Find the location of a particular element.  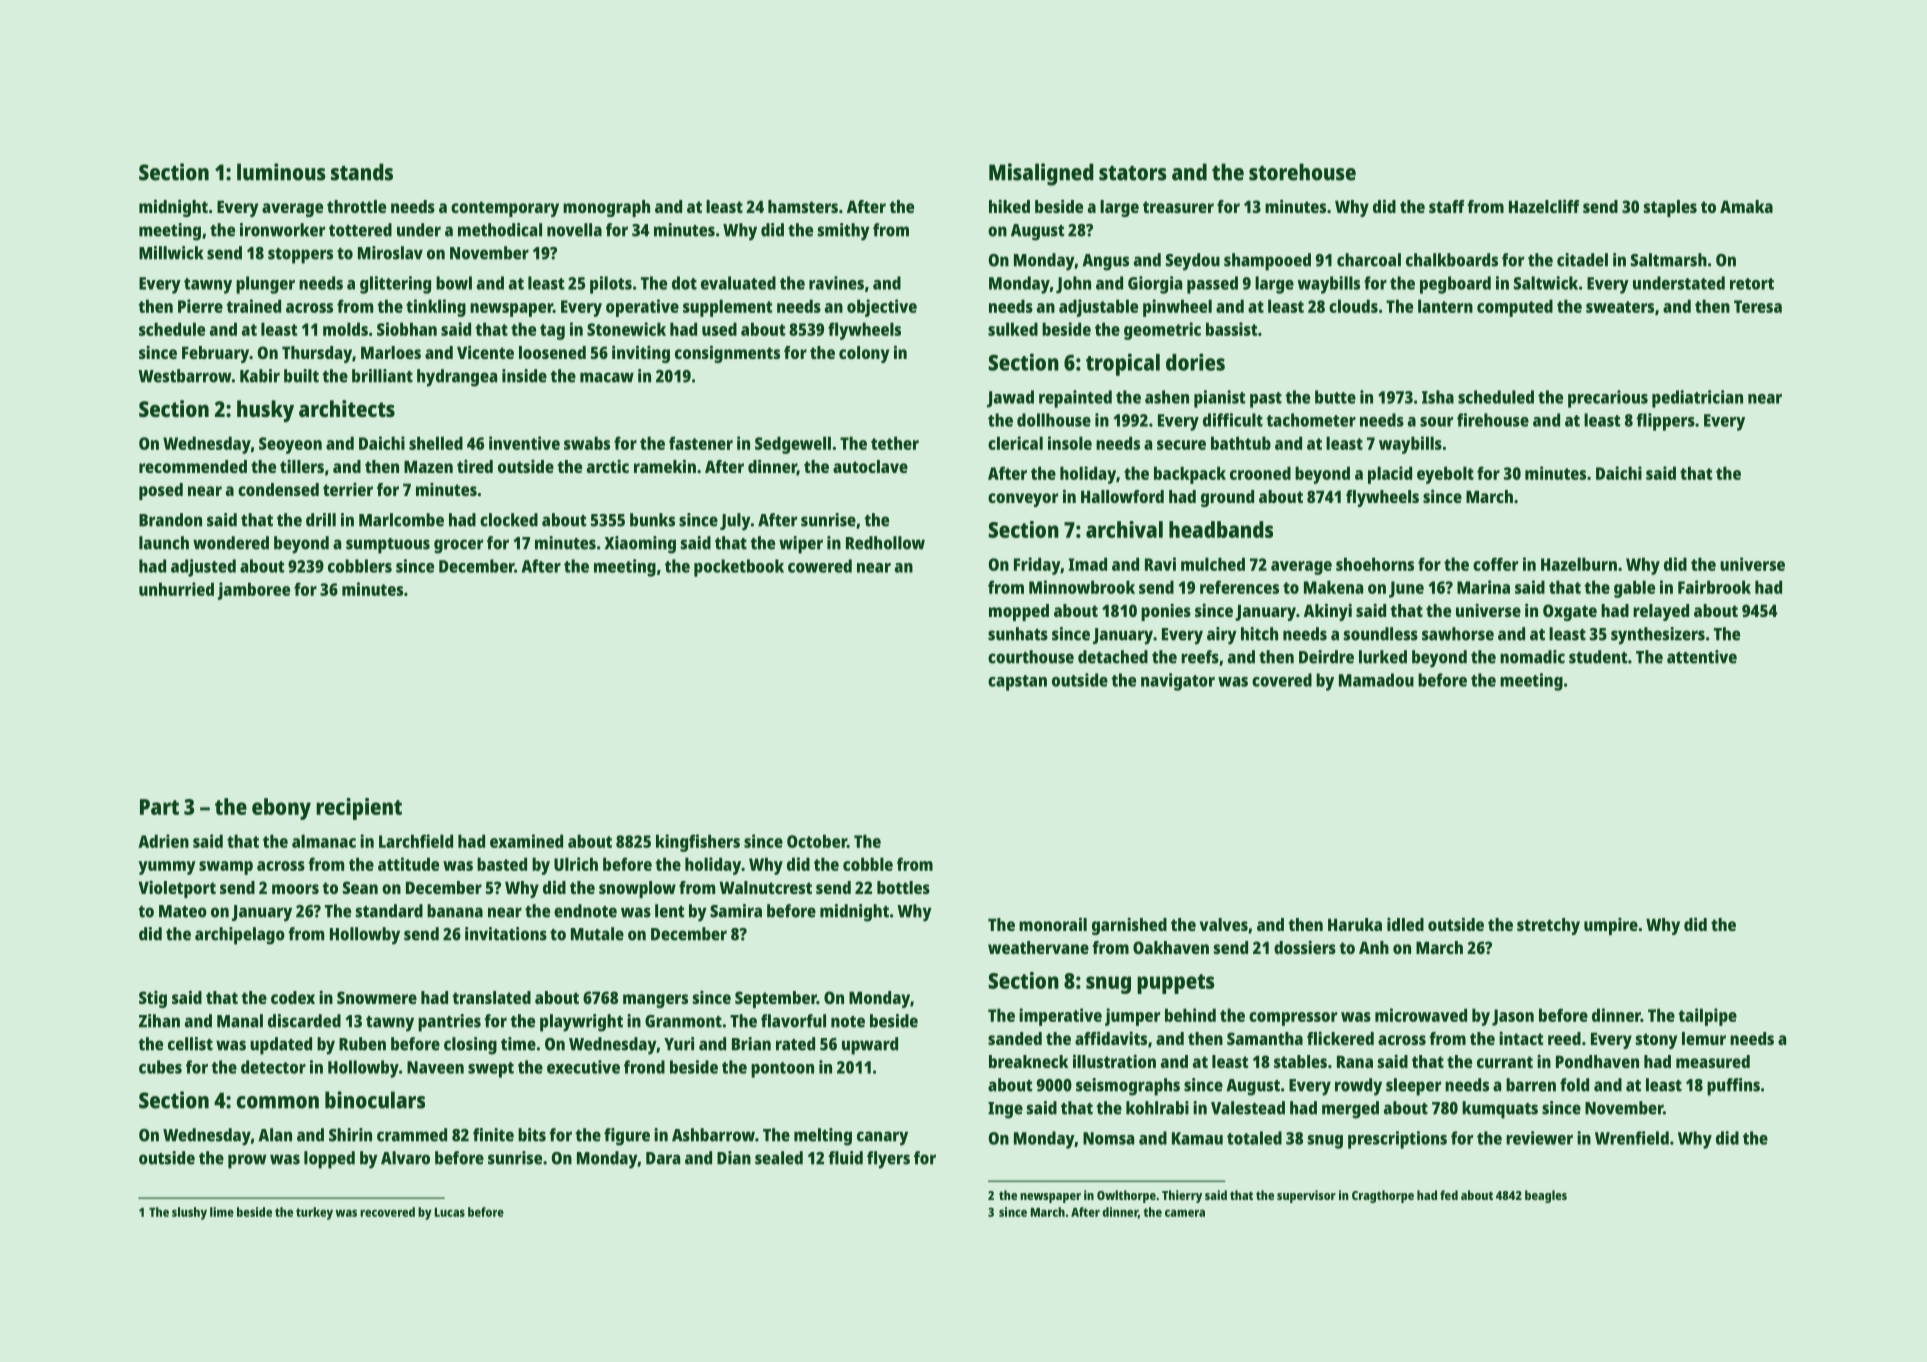

pocketbook is located at coordinates (739, 568).
